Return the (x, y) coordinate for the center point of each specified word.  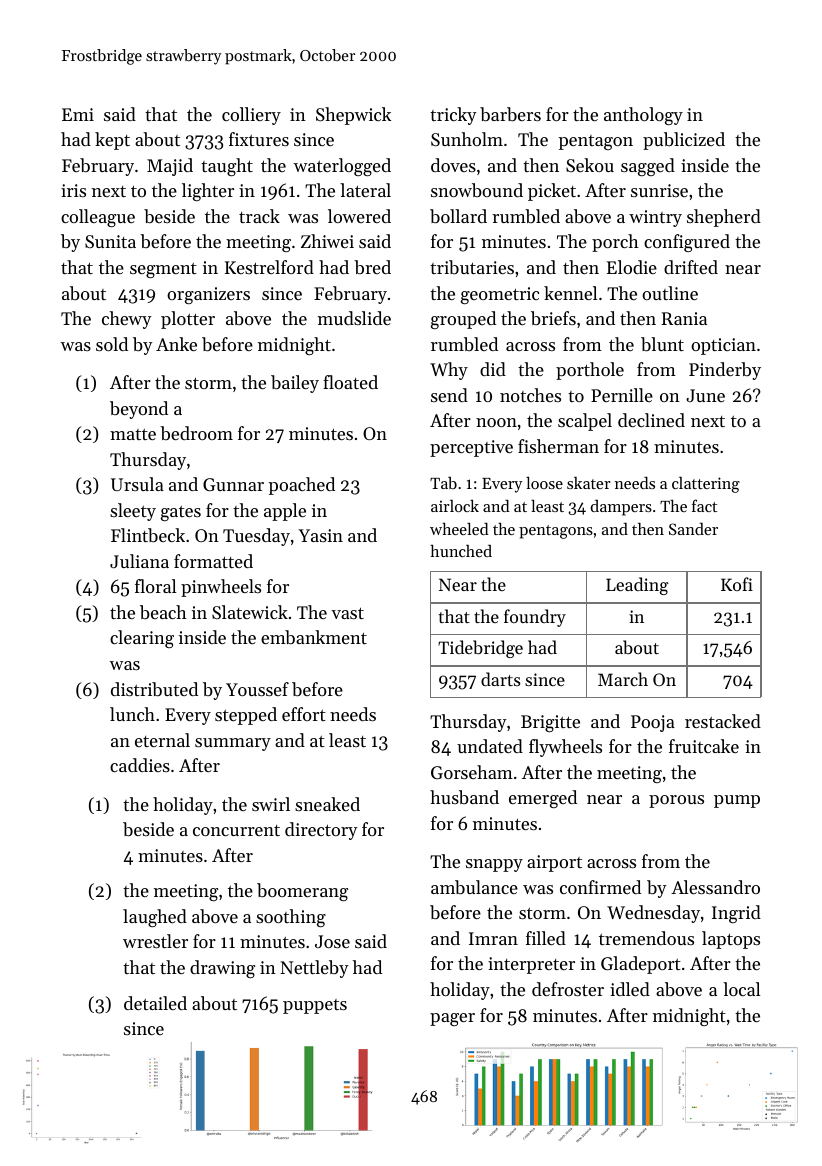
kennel (570, 293)
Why (449, 371)
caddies (140, 765)
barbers (510, 114)
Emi (78, 114)
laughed (155, 918)
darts (501, 679)
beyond (139, 410)
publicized (684, 141)
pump (737, 801)
